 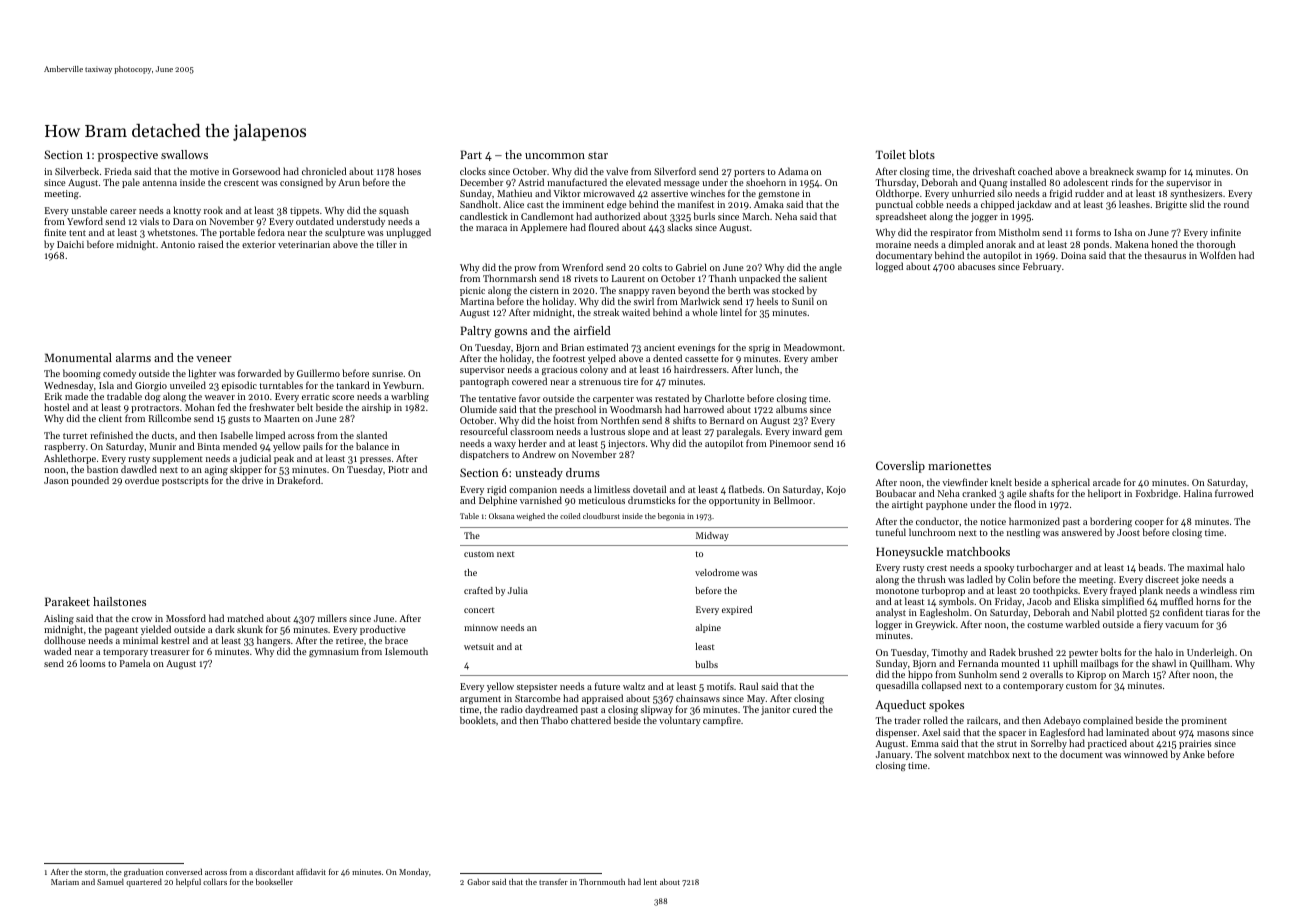 What do you see at coordinates (1042, 267) in the page?
I see `February` at bounding box center [1042, 267].
